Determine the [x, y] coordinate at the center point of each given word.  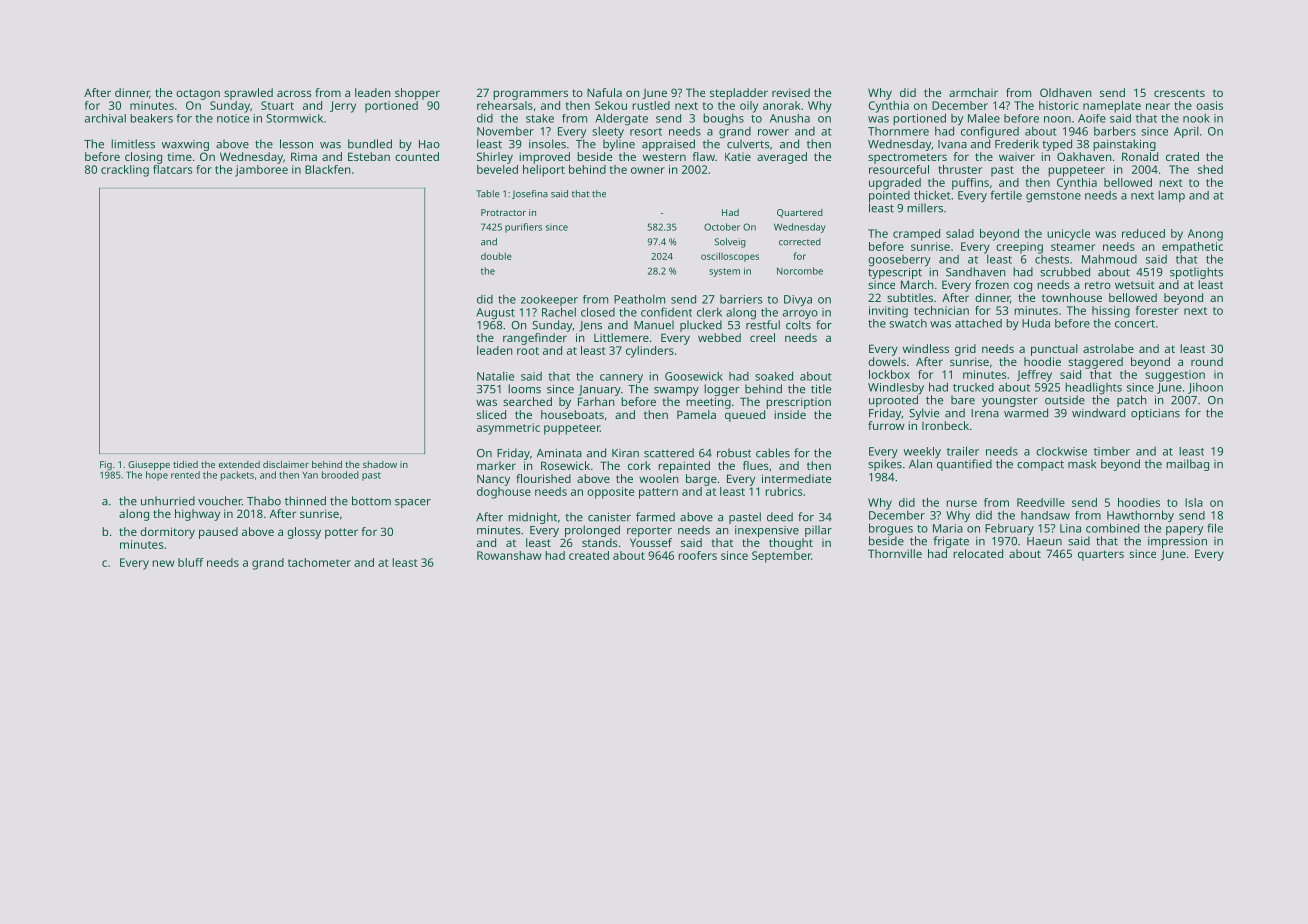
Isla [1194, 502]
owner [648, 170]
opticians [1155, 414]
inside [790, 414]
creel [762, 337]
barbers [1115, 131]
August [495, 314]
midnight [532, 518]
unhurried [168, 501]
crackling [125, 171]
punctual [1054, 350]
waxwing [185, 145]
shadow [380, 464]
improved [544, 158]
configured [990, 132]
